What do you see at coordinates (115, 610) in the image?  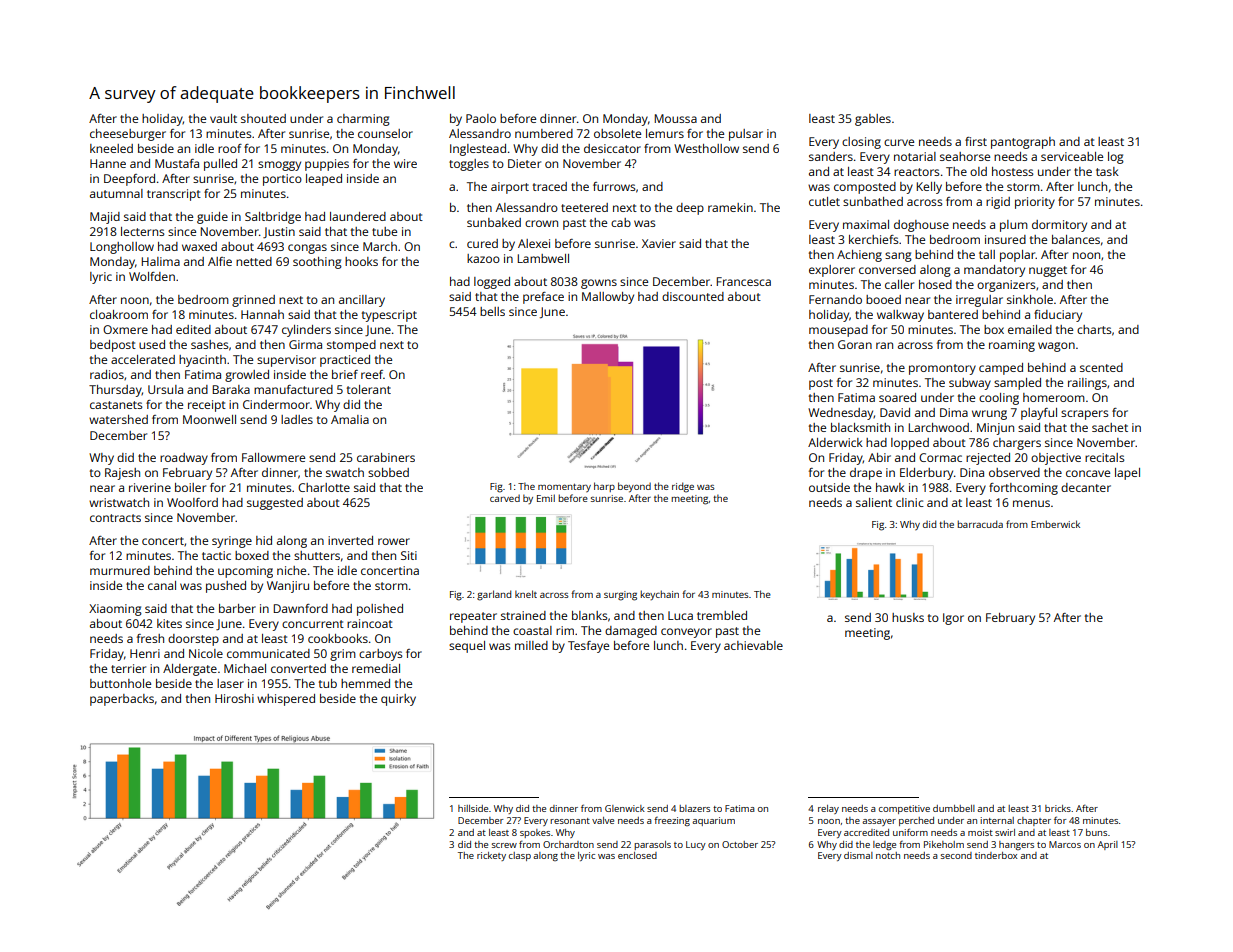 I see `Xiaoming` at bounding box center [115, 610].
